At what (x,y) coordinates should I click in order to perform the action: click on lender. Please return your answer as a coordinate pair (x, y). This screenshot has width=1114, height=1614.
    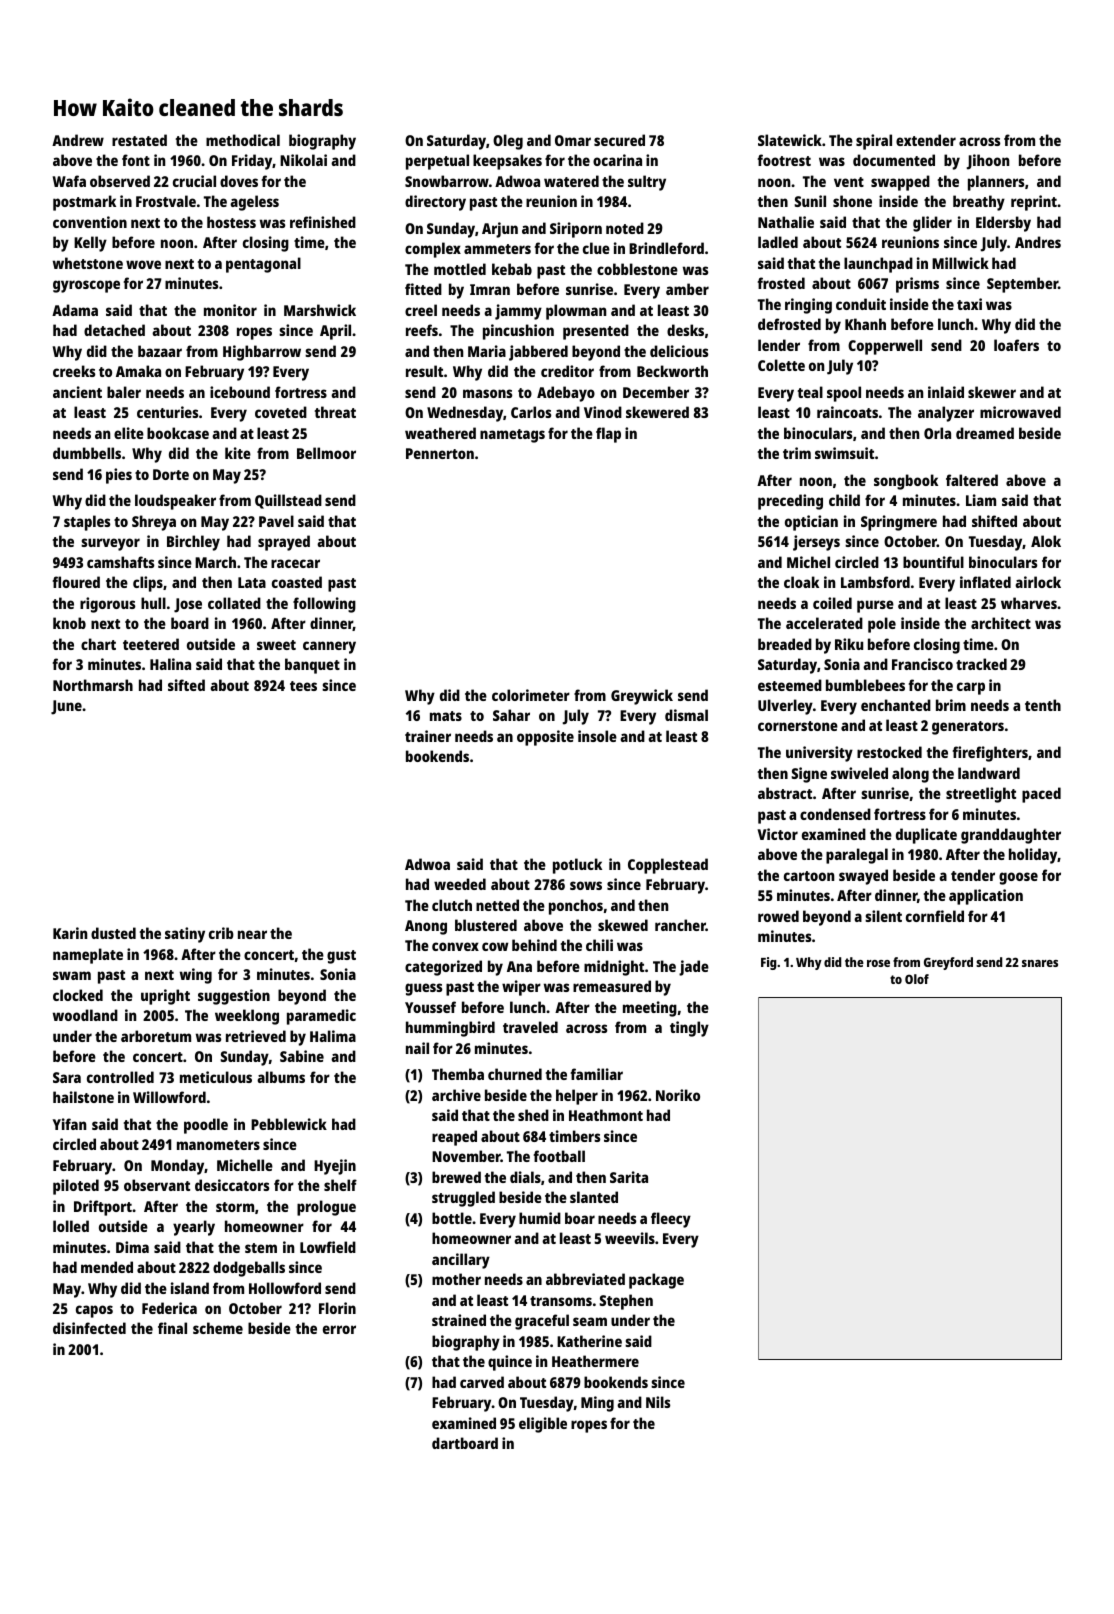
    Looking at the image, I should click on (779, 345).
